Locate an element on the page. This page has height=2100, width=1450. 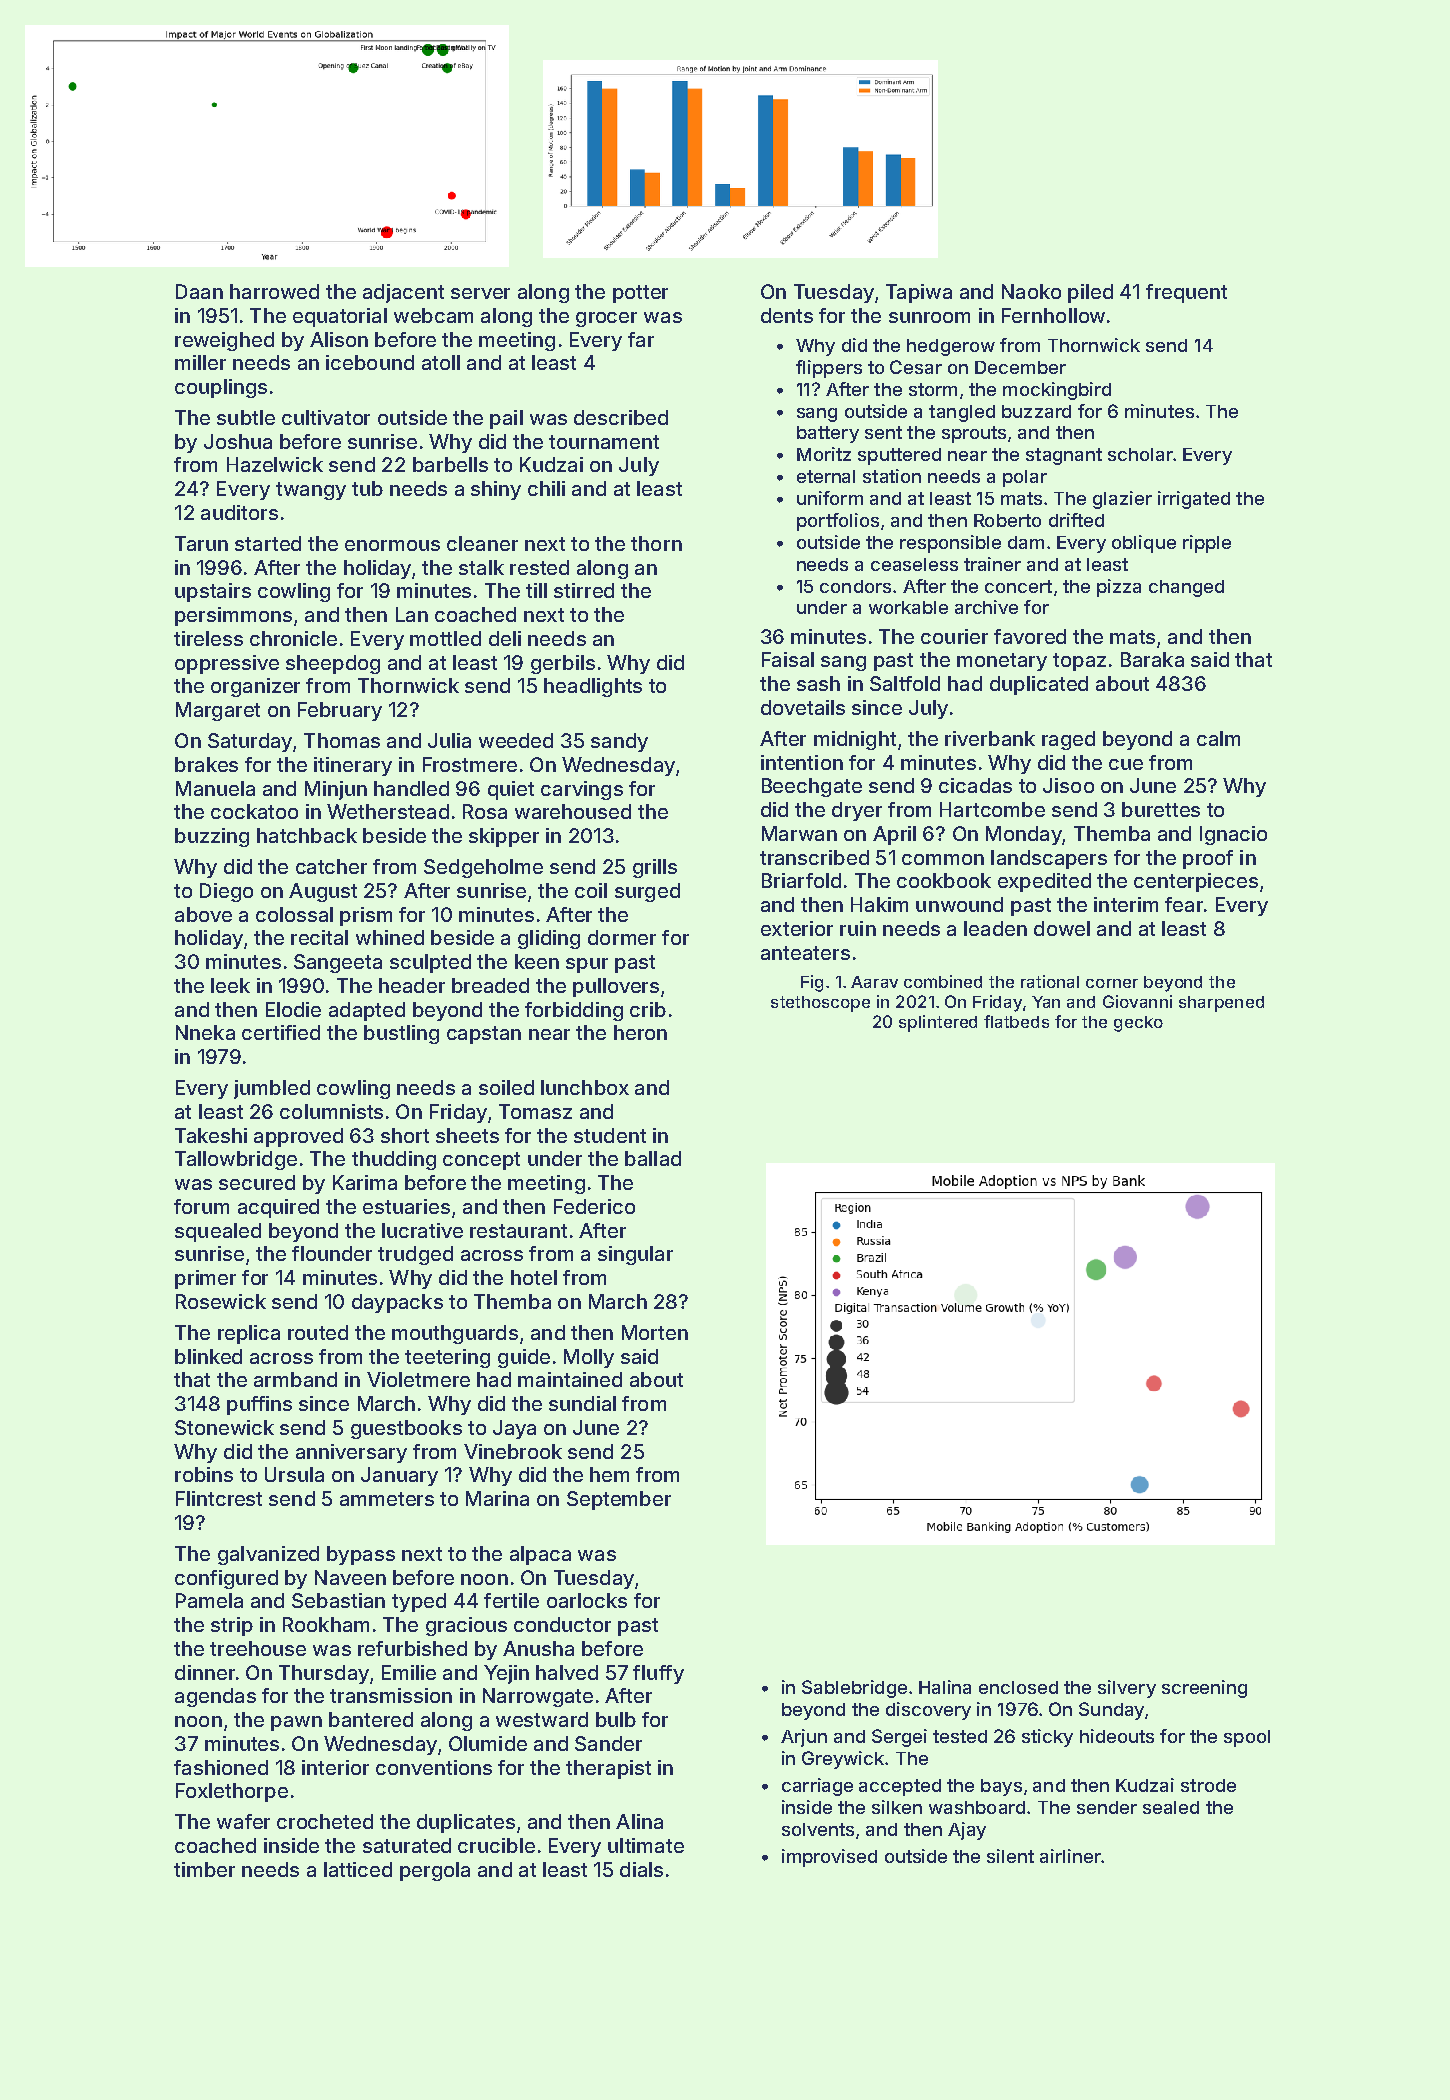
frequent is located at coordinates (1186, 293).
